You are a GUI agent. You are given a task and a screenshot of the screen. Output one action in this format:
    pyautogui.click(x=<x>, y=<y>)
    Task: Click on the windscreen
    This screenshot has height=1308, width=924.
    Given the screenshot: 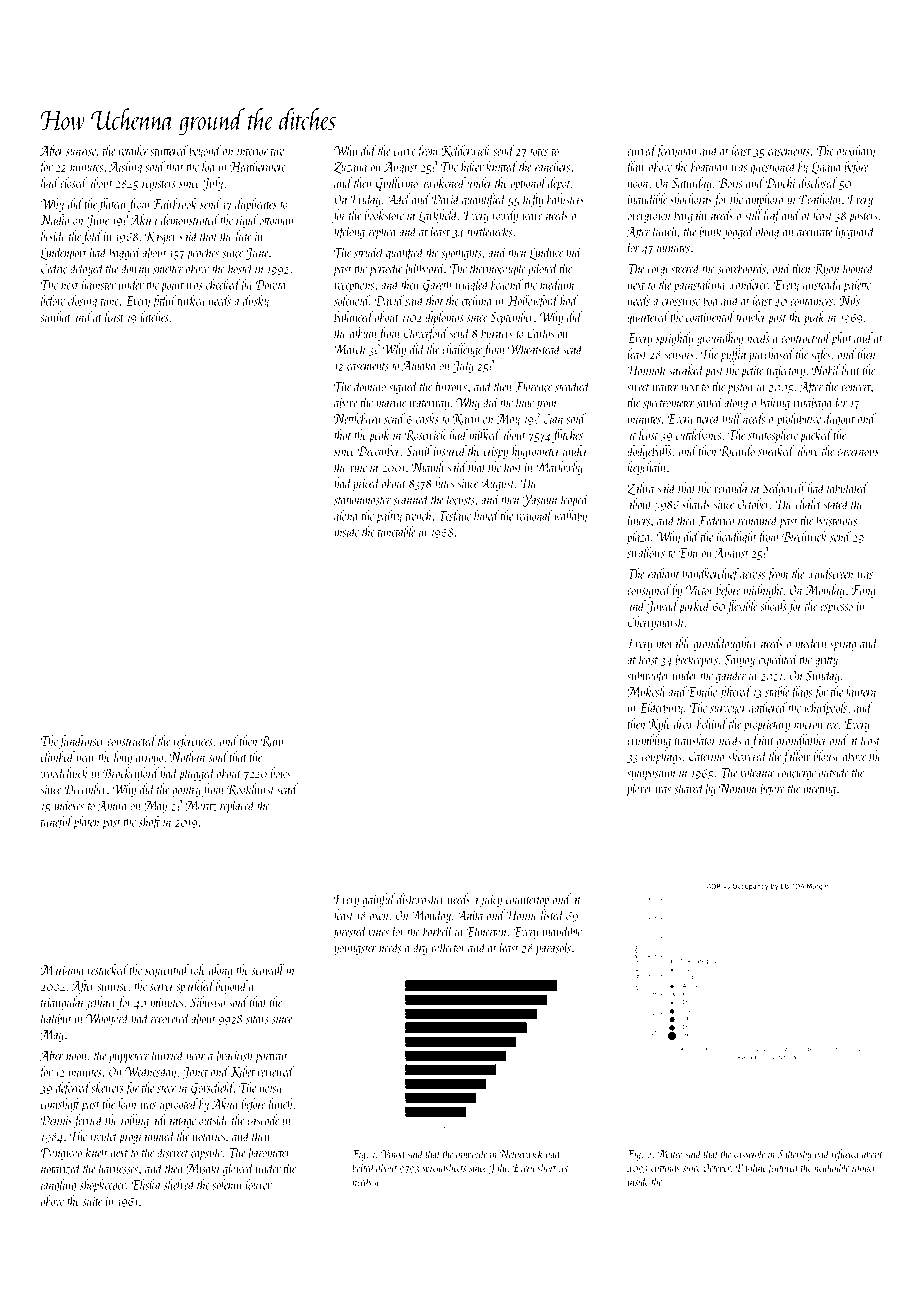 What is the action you would take?
    pyautogui.click(x=830, y=573)
